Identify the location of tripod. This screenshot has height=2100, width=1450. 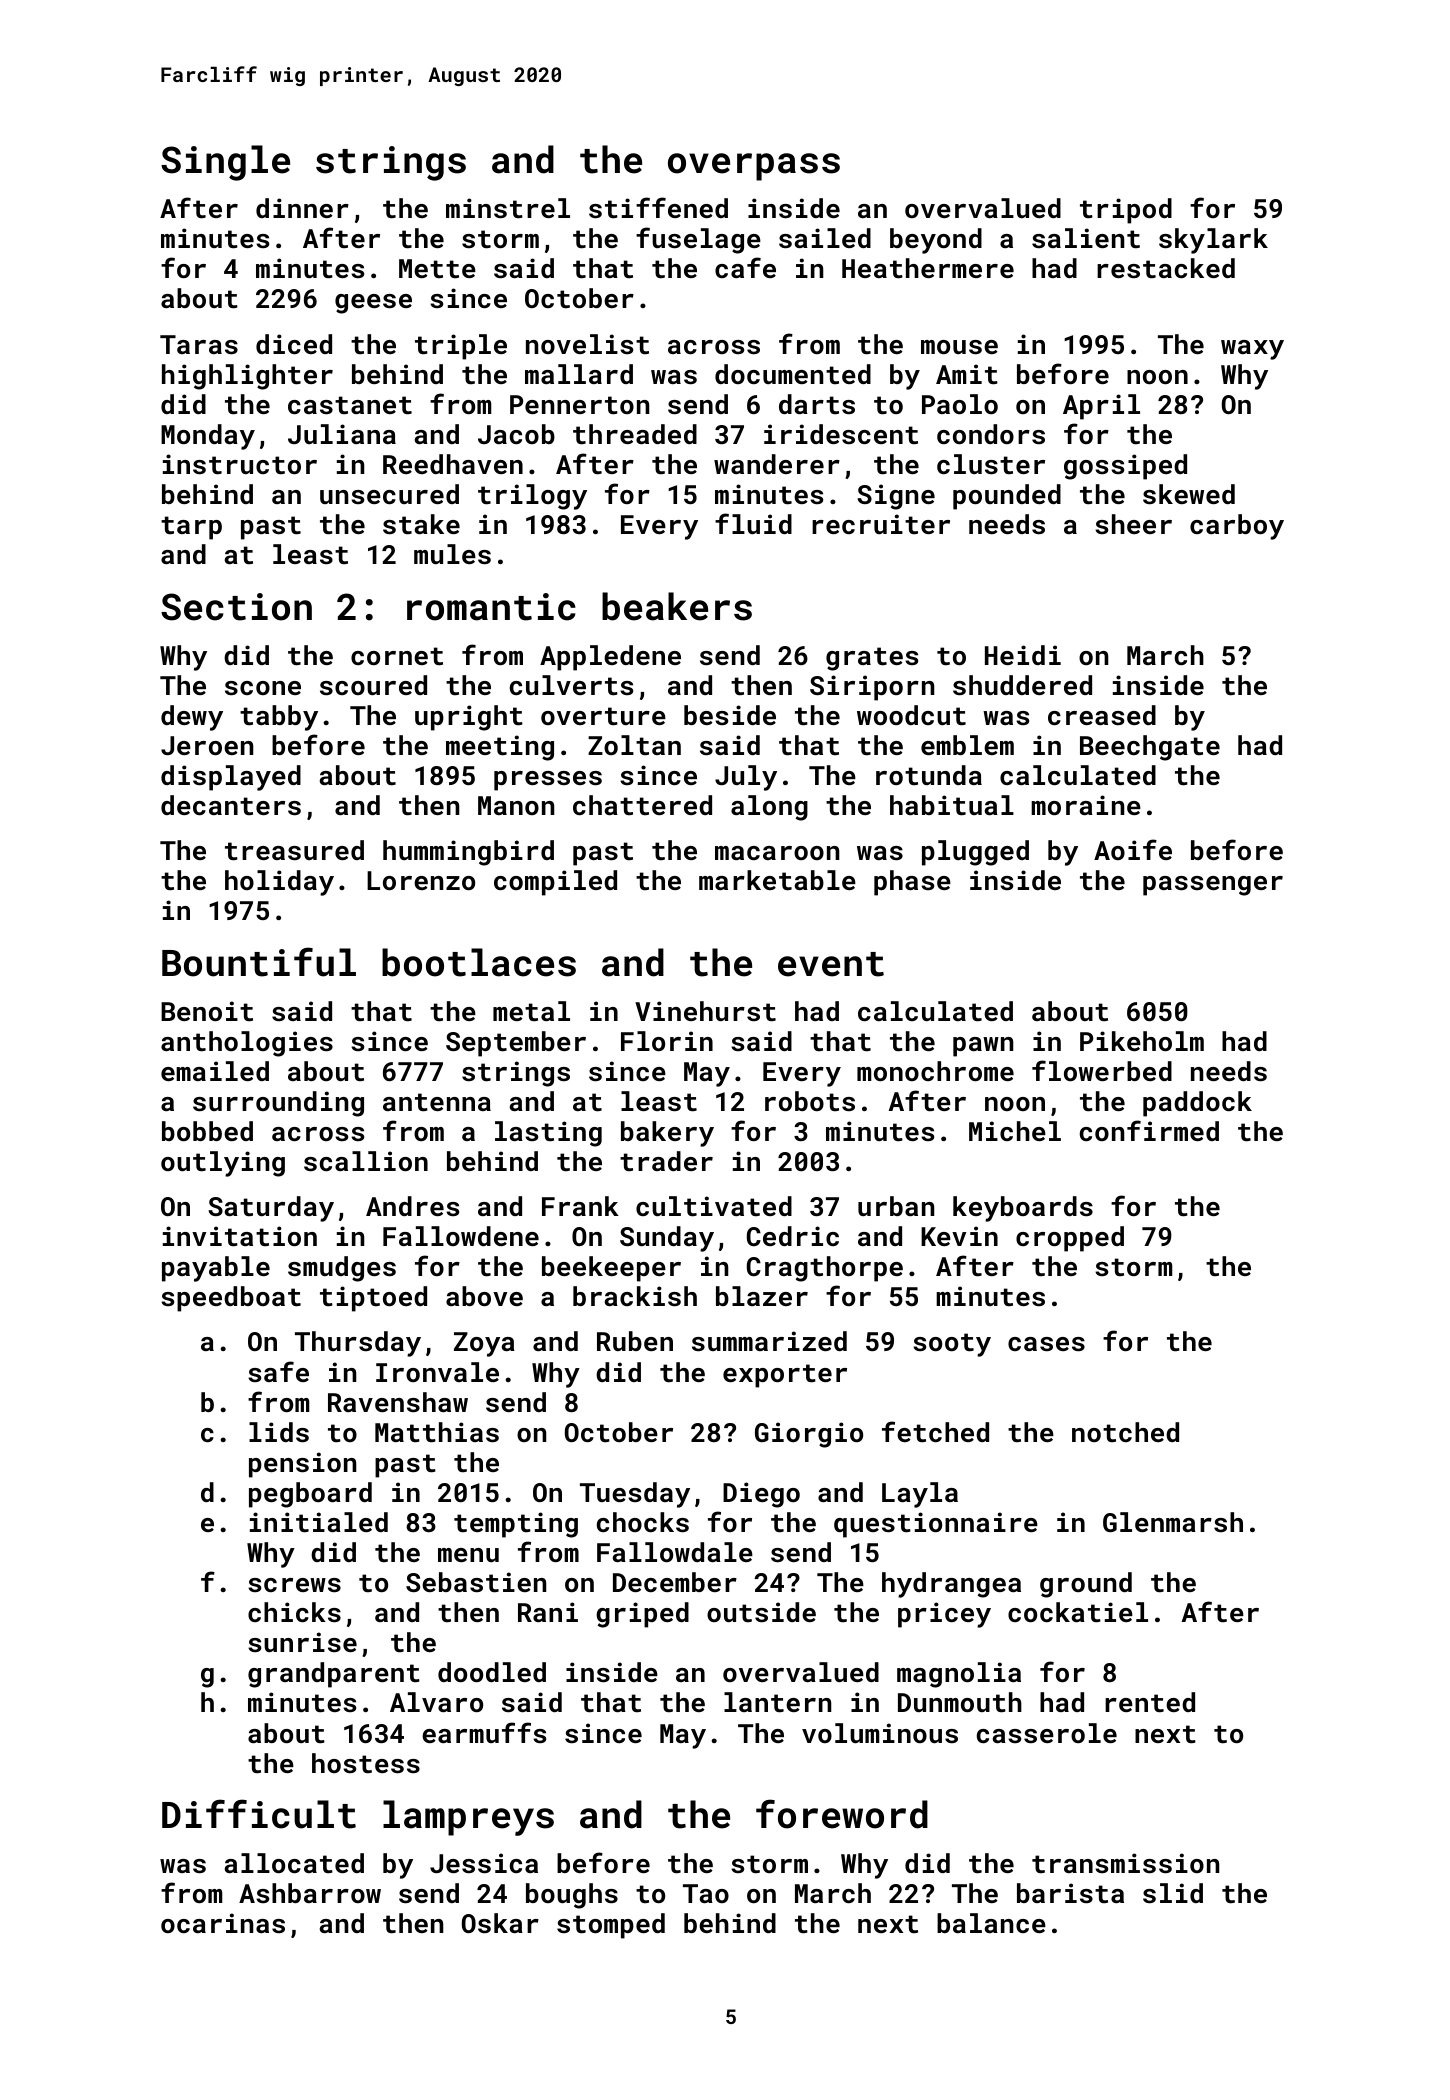
(1126, 211).
